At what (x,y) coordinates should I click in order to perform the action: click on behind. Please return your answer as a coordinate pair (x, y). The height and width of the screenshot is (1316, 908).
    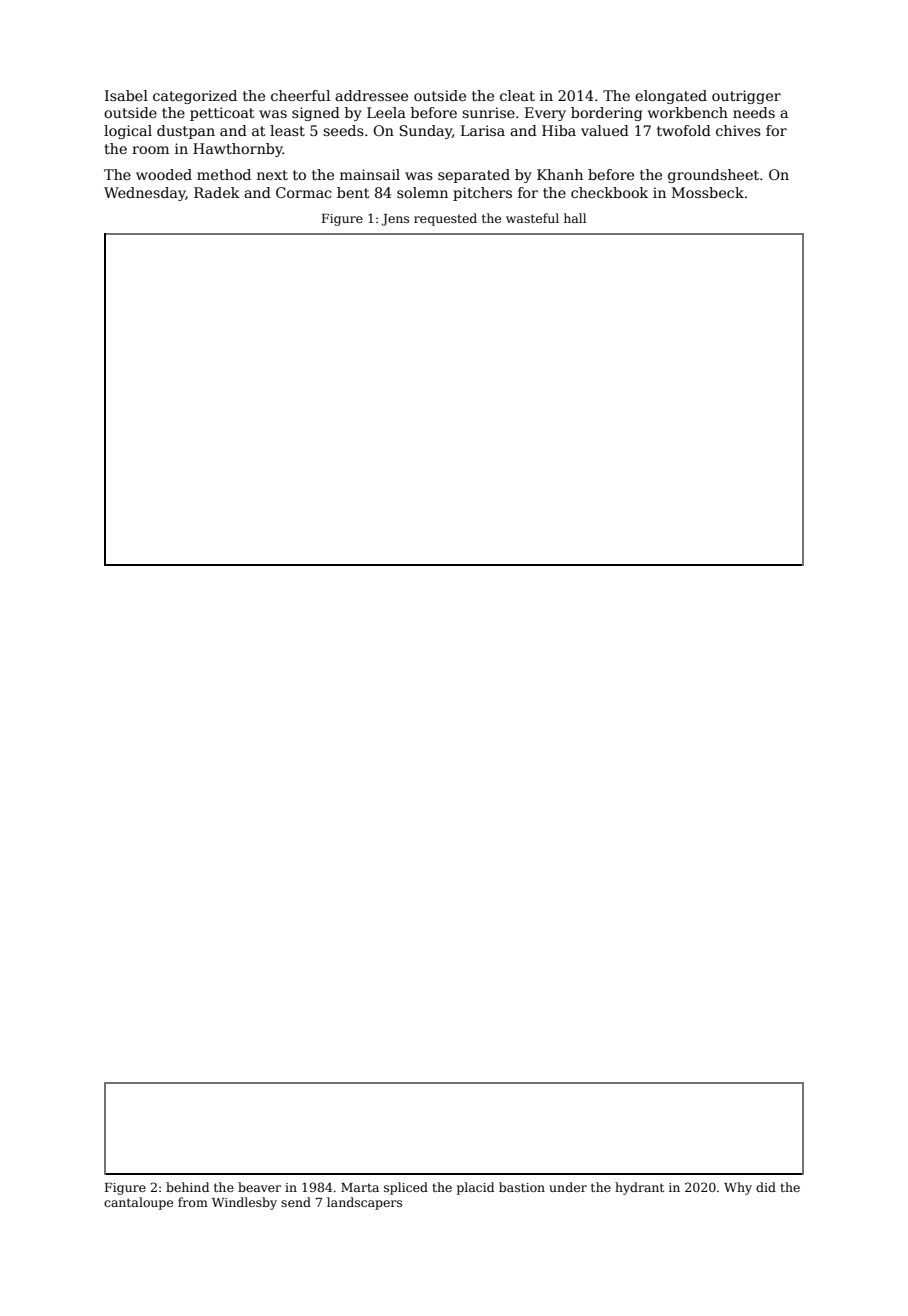
    Looking at the image, I should click on (187, 1187).
